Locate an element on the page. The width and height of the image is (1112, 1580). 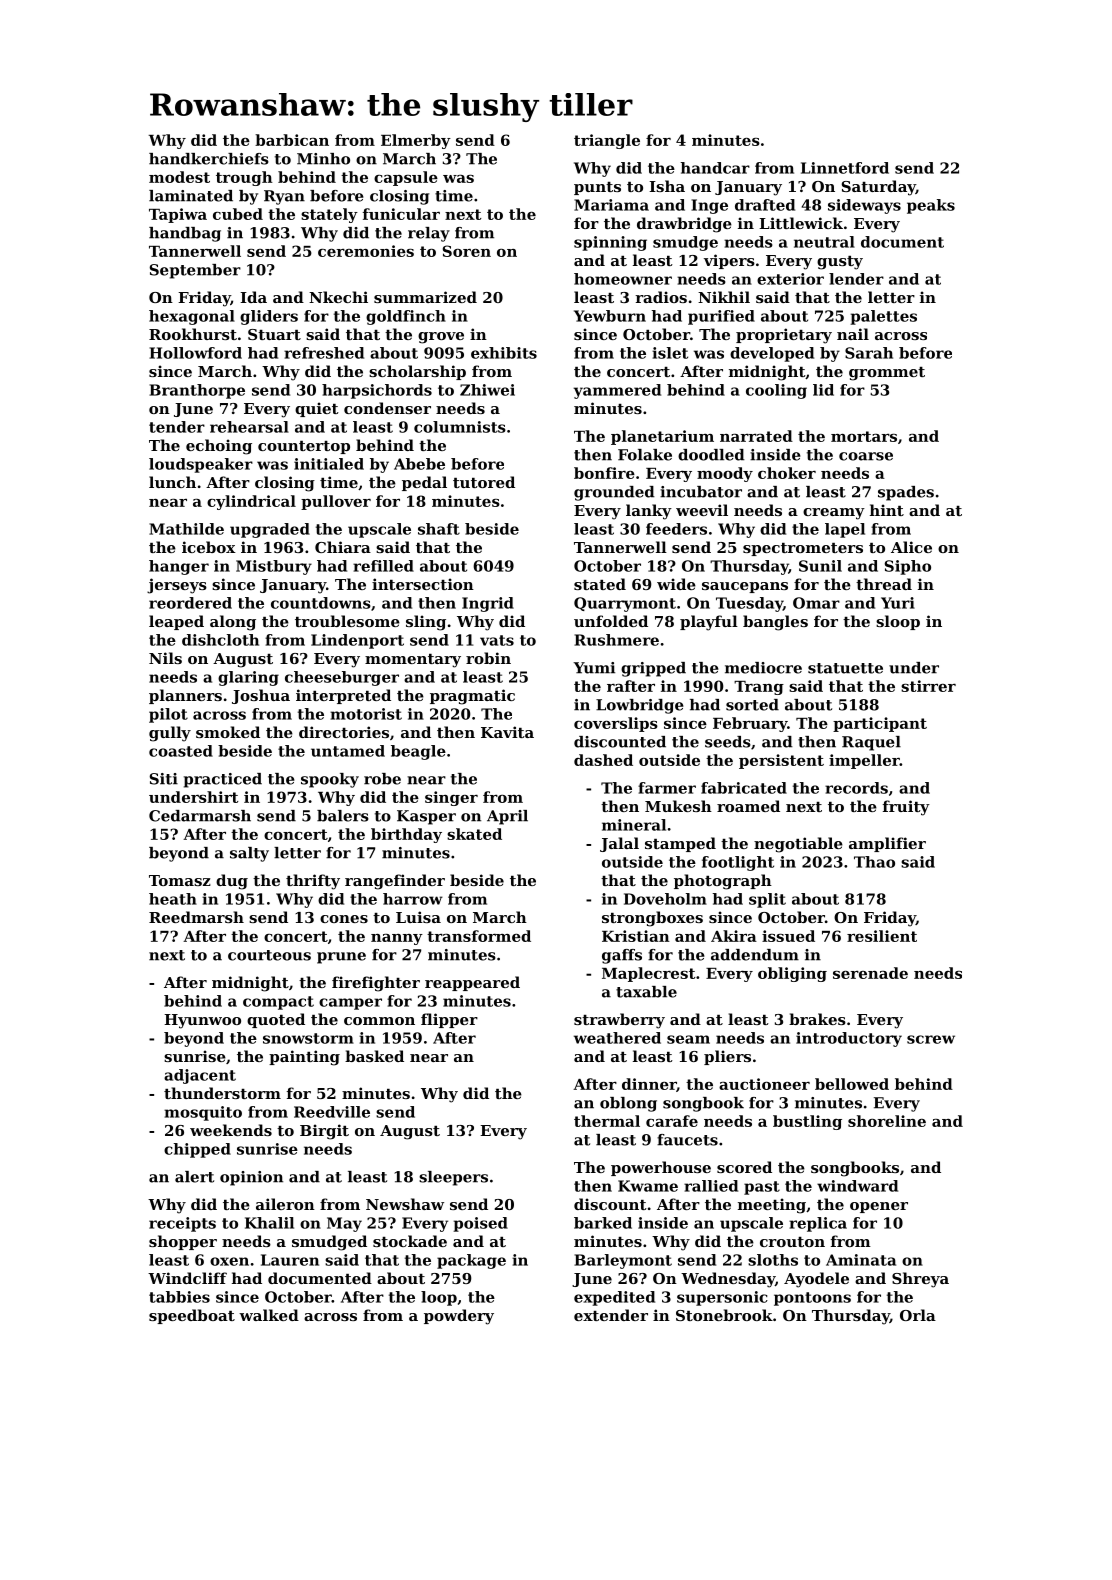
Ryan is located at coordinates (284, 197).
